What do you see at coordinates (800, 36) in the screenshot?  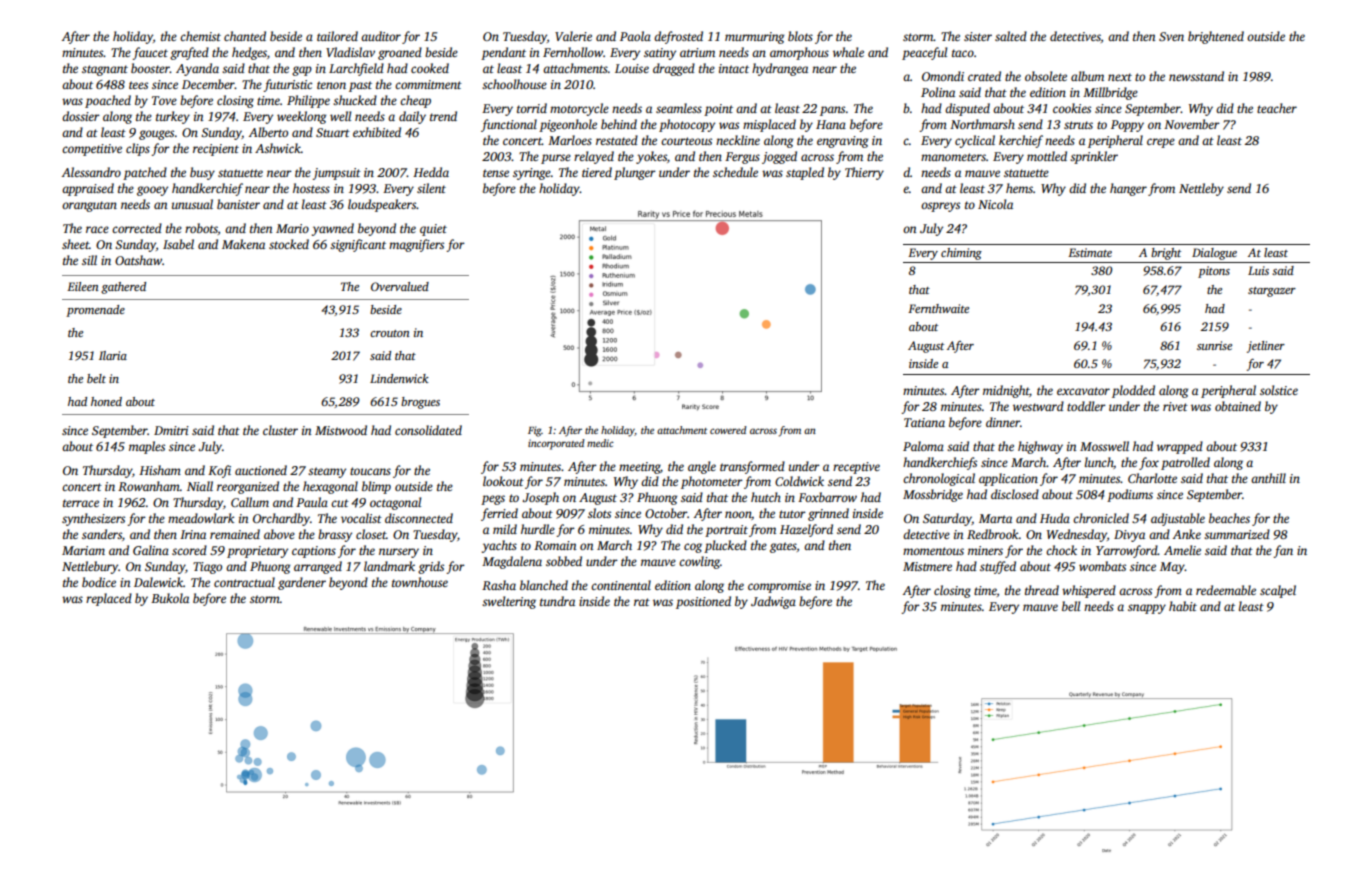 I see `blots` at bounding box center [800, 36].
